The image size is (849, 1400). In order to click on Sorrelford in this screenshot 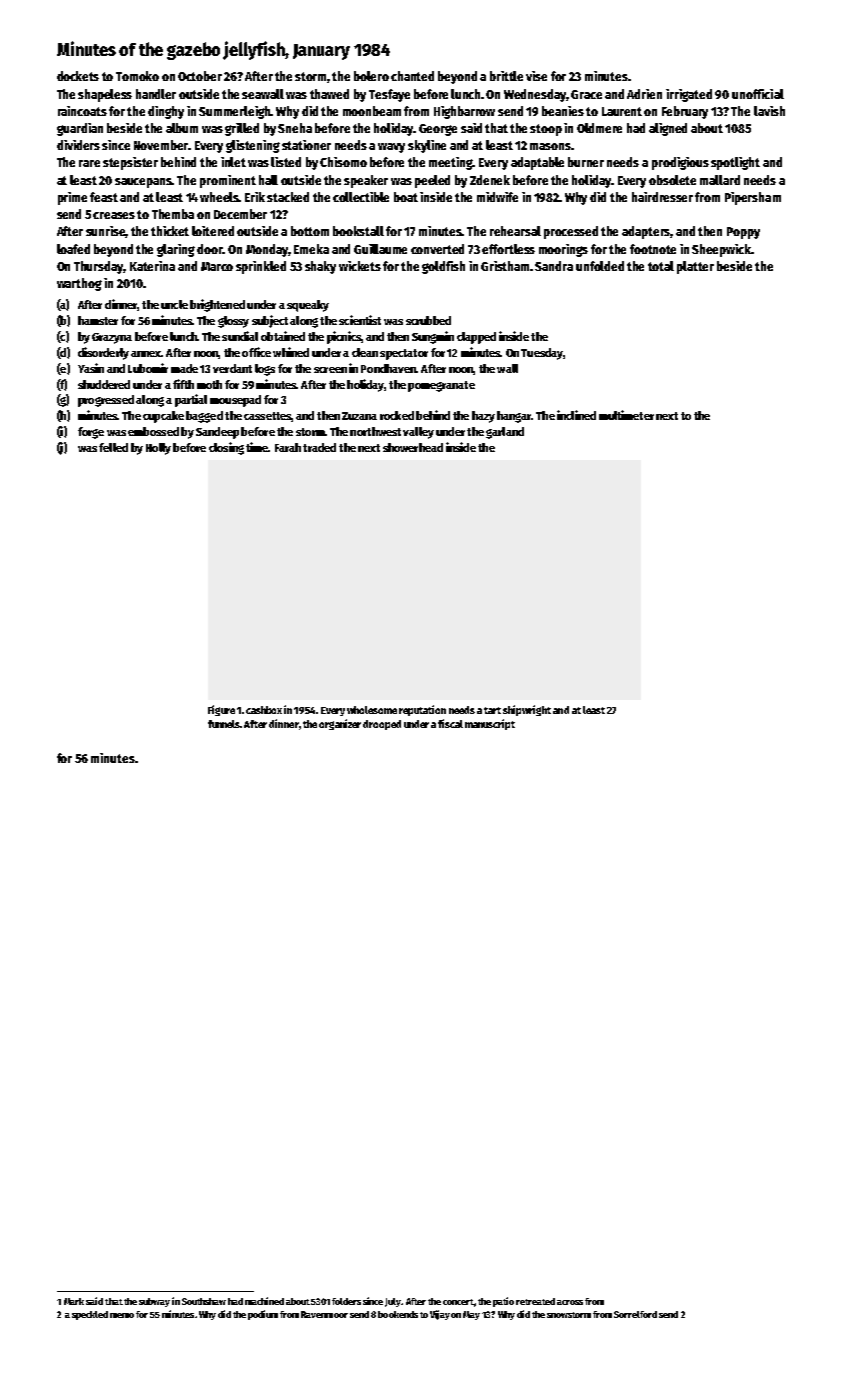, I will do `click(635, 1314)`.
